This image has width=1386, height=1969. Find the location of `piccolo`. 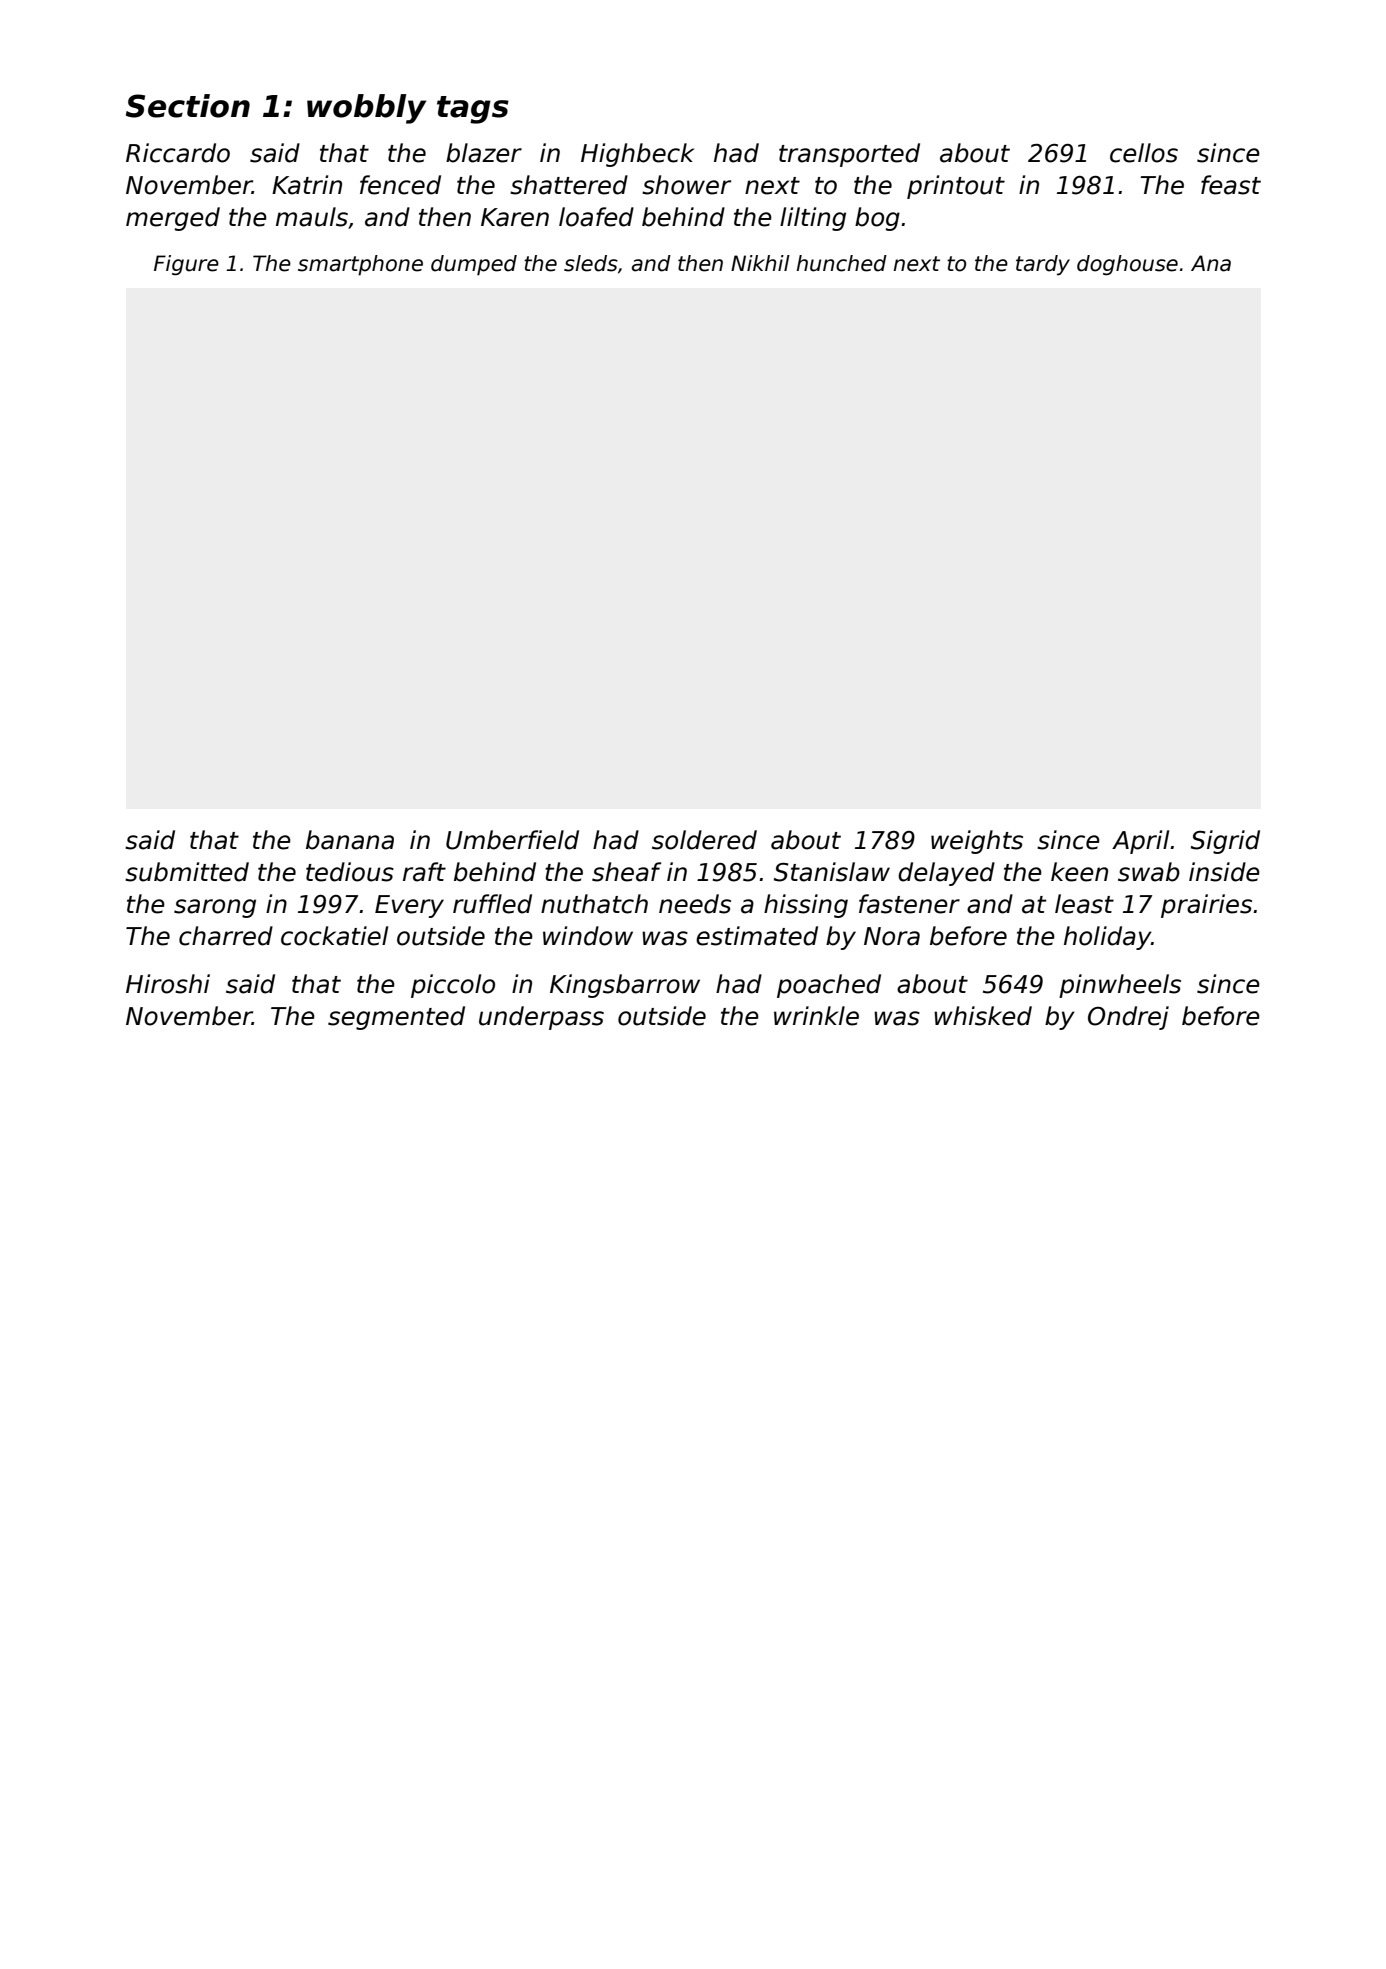

piccolo is located at coordinates (453, 986).
